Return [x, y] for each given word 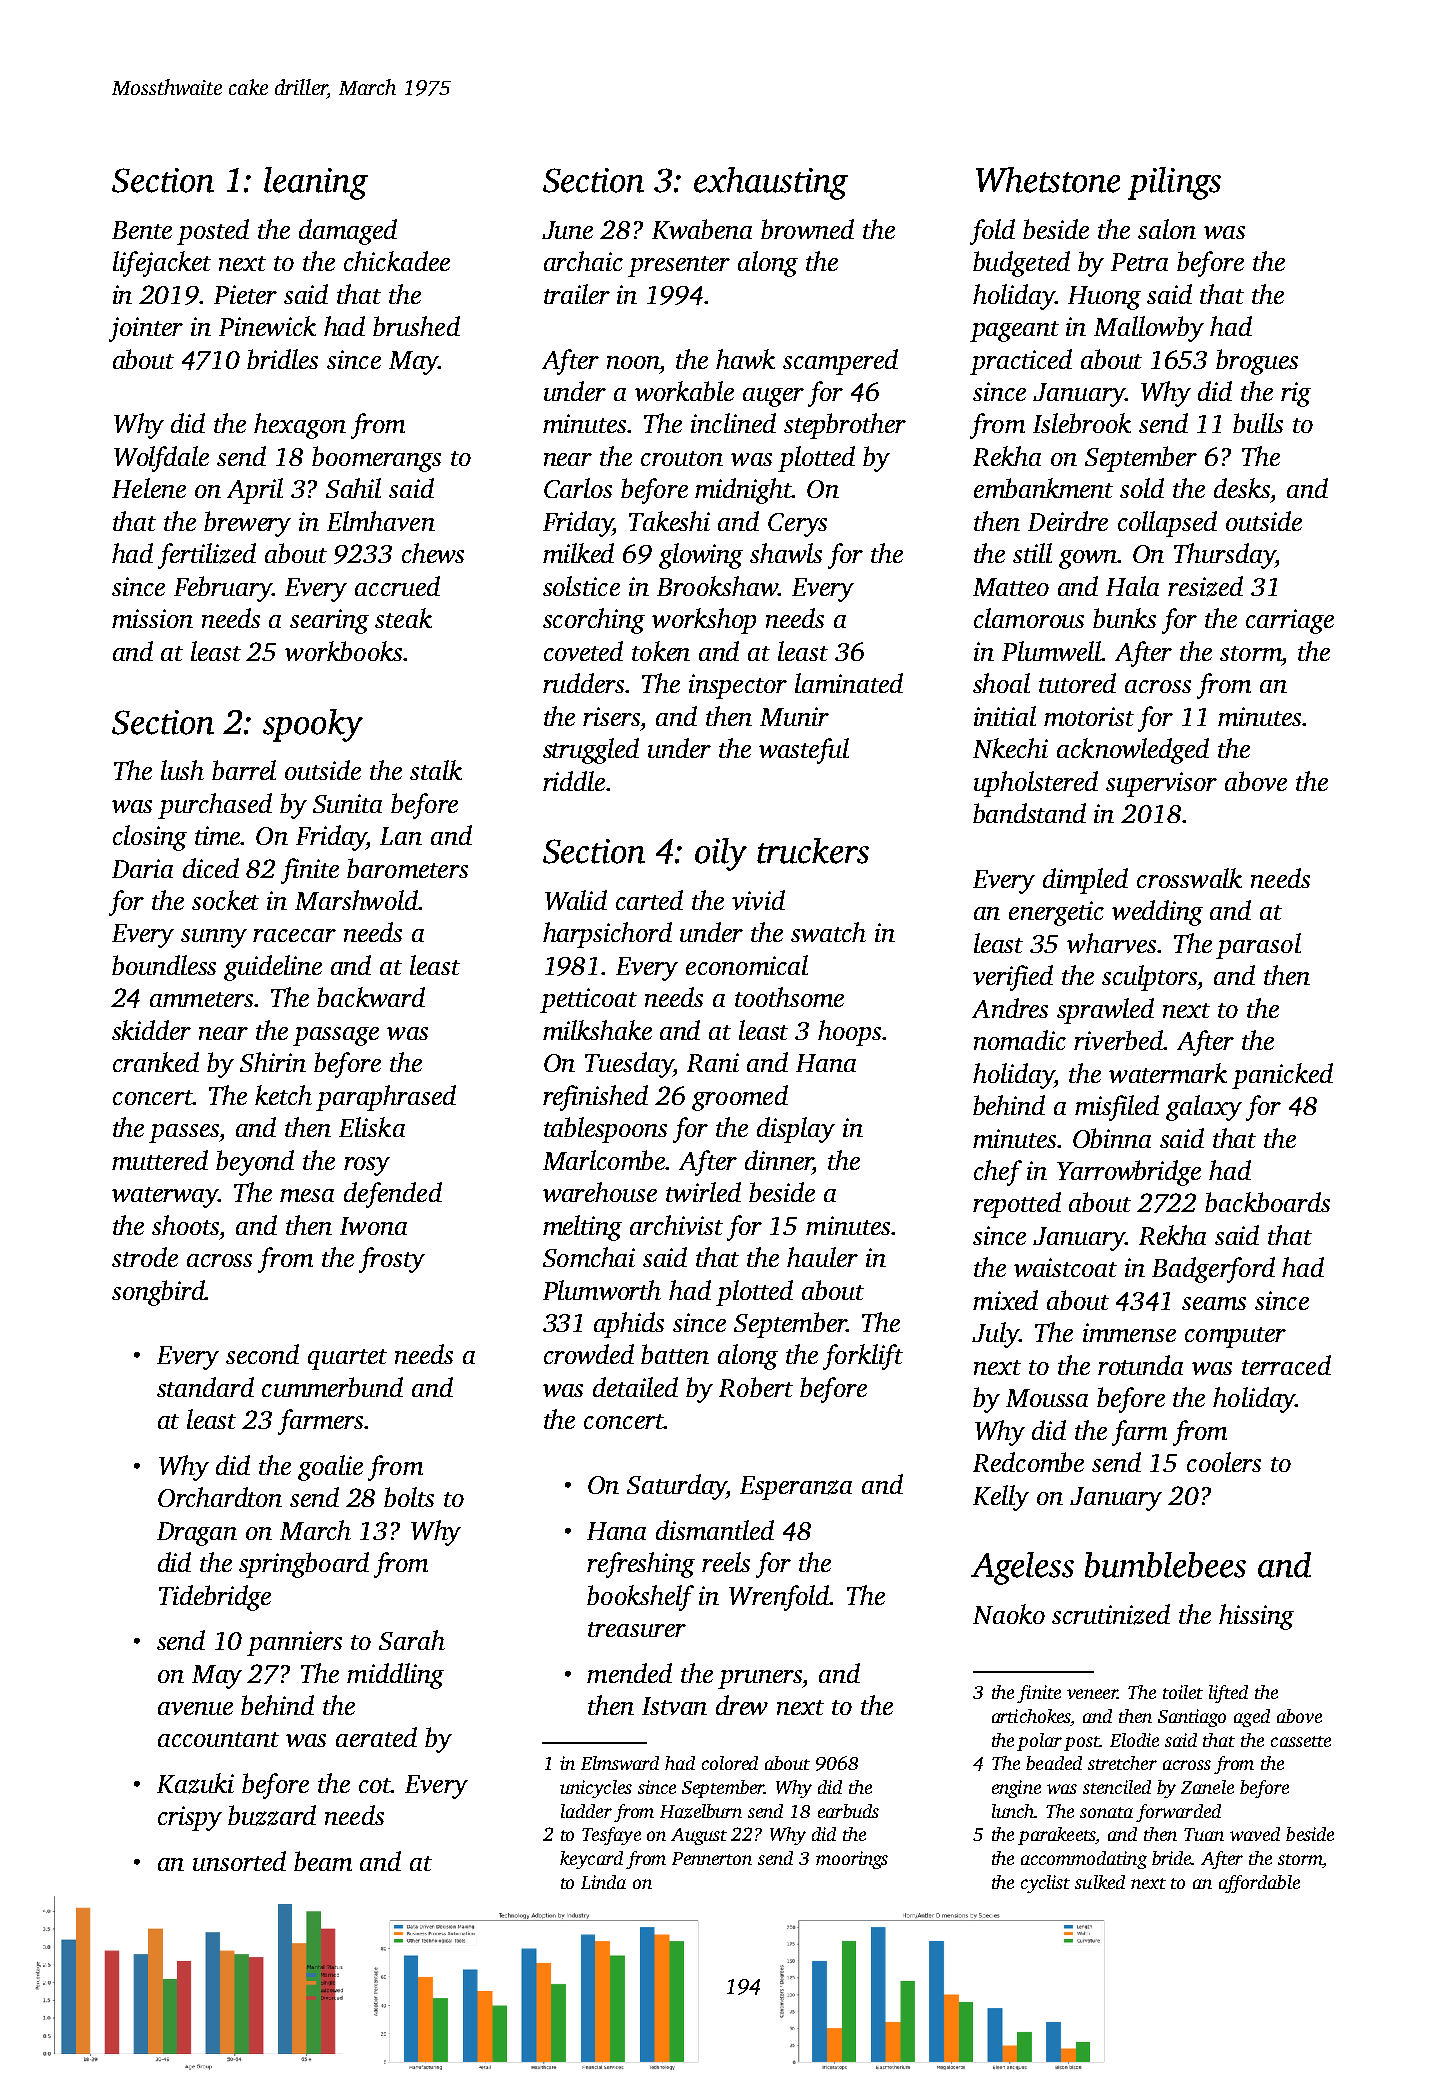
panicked [1282, 1076]
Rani [713, 1062]
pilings [1174, 183]
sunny [214, 938]
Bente [142, 230]
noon [633, 362]
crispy [190, 1818]
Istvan [674, 1706]
